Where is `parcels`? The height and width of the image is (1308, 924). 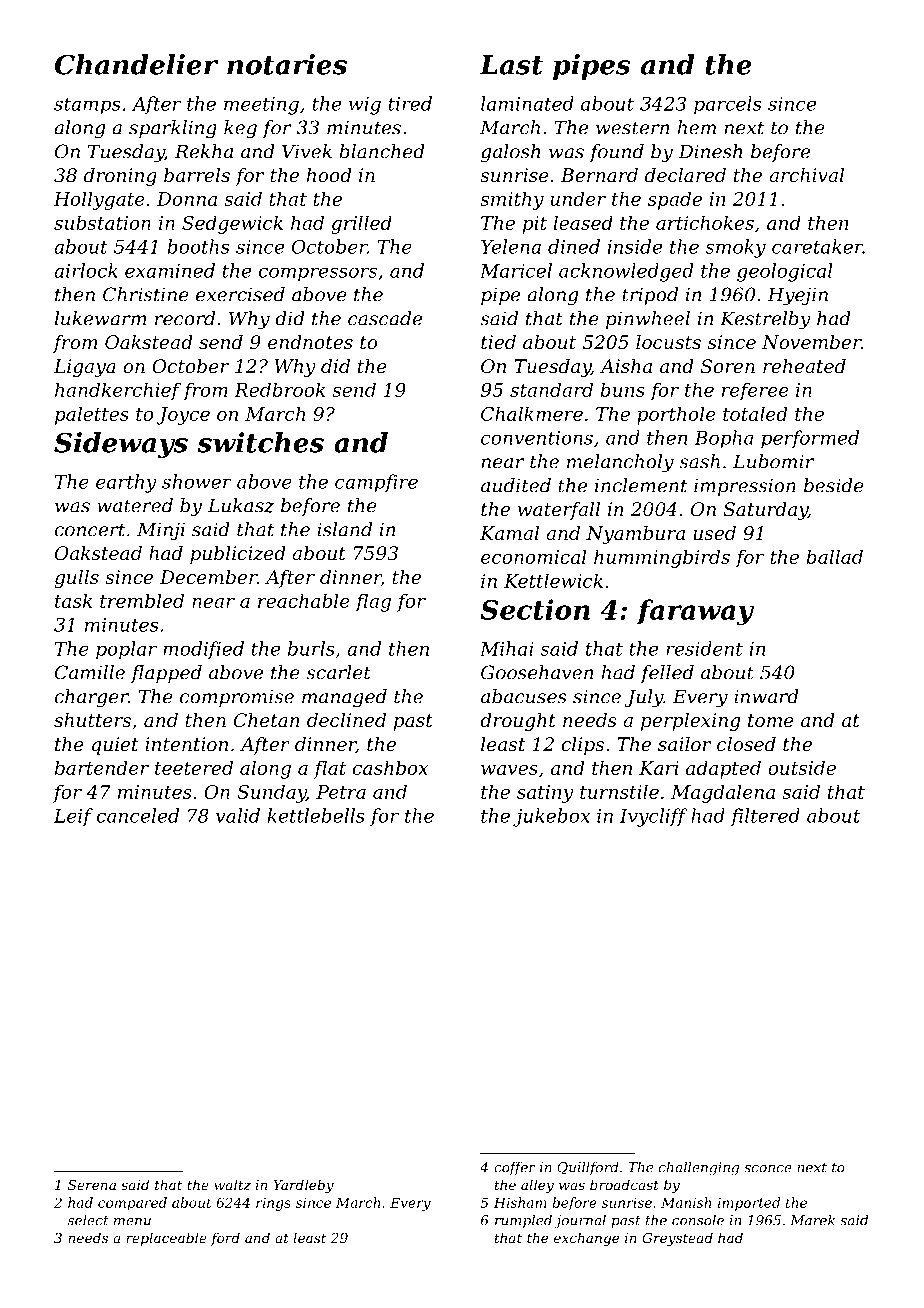
parcels is located at coordinates (728, 105).
